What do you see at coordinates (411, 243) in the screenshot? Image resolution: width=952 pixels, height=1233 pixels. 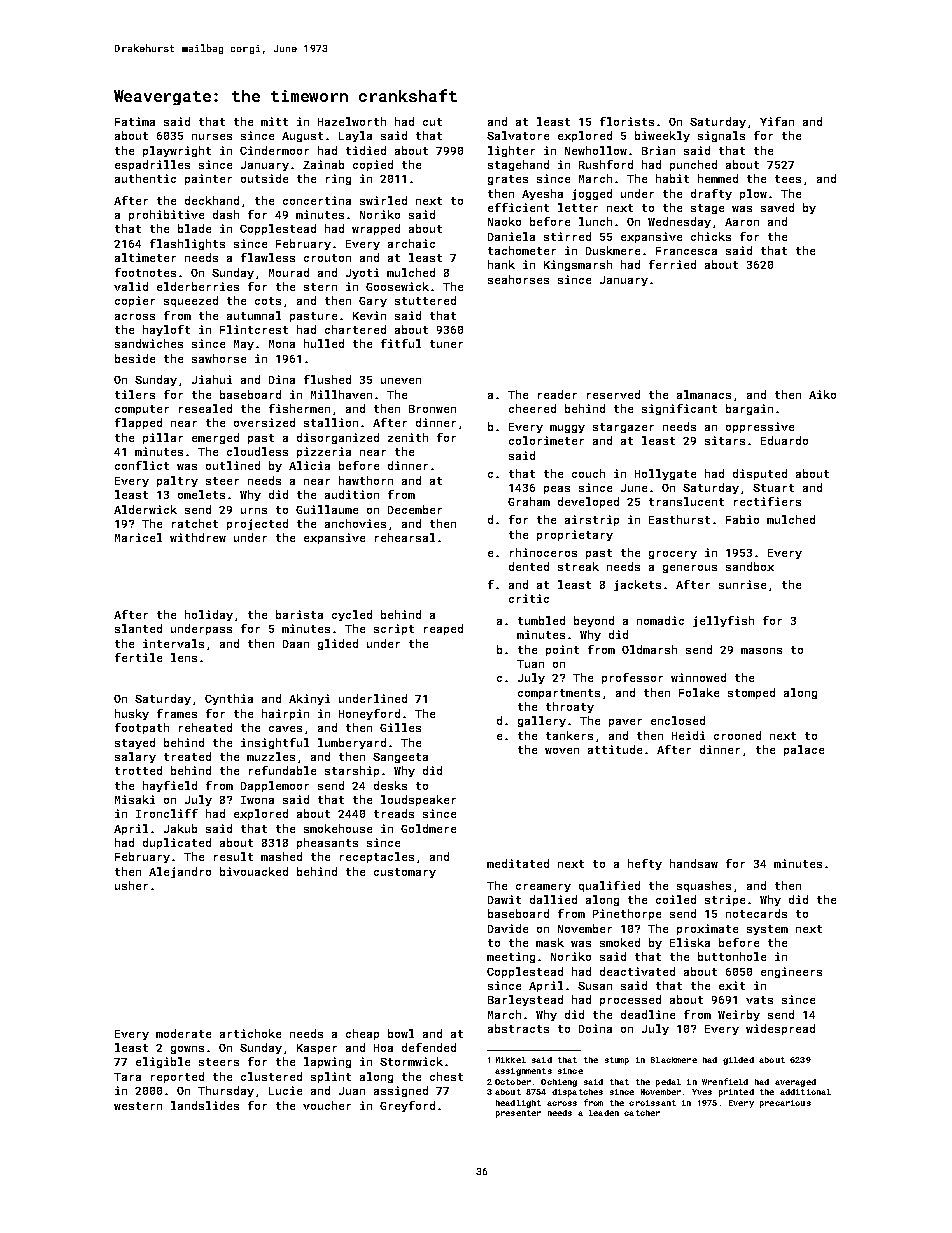 I see `archaic` at bounding box center [411, 243].
